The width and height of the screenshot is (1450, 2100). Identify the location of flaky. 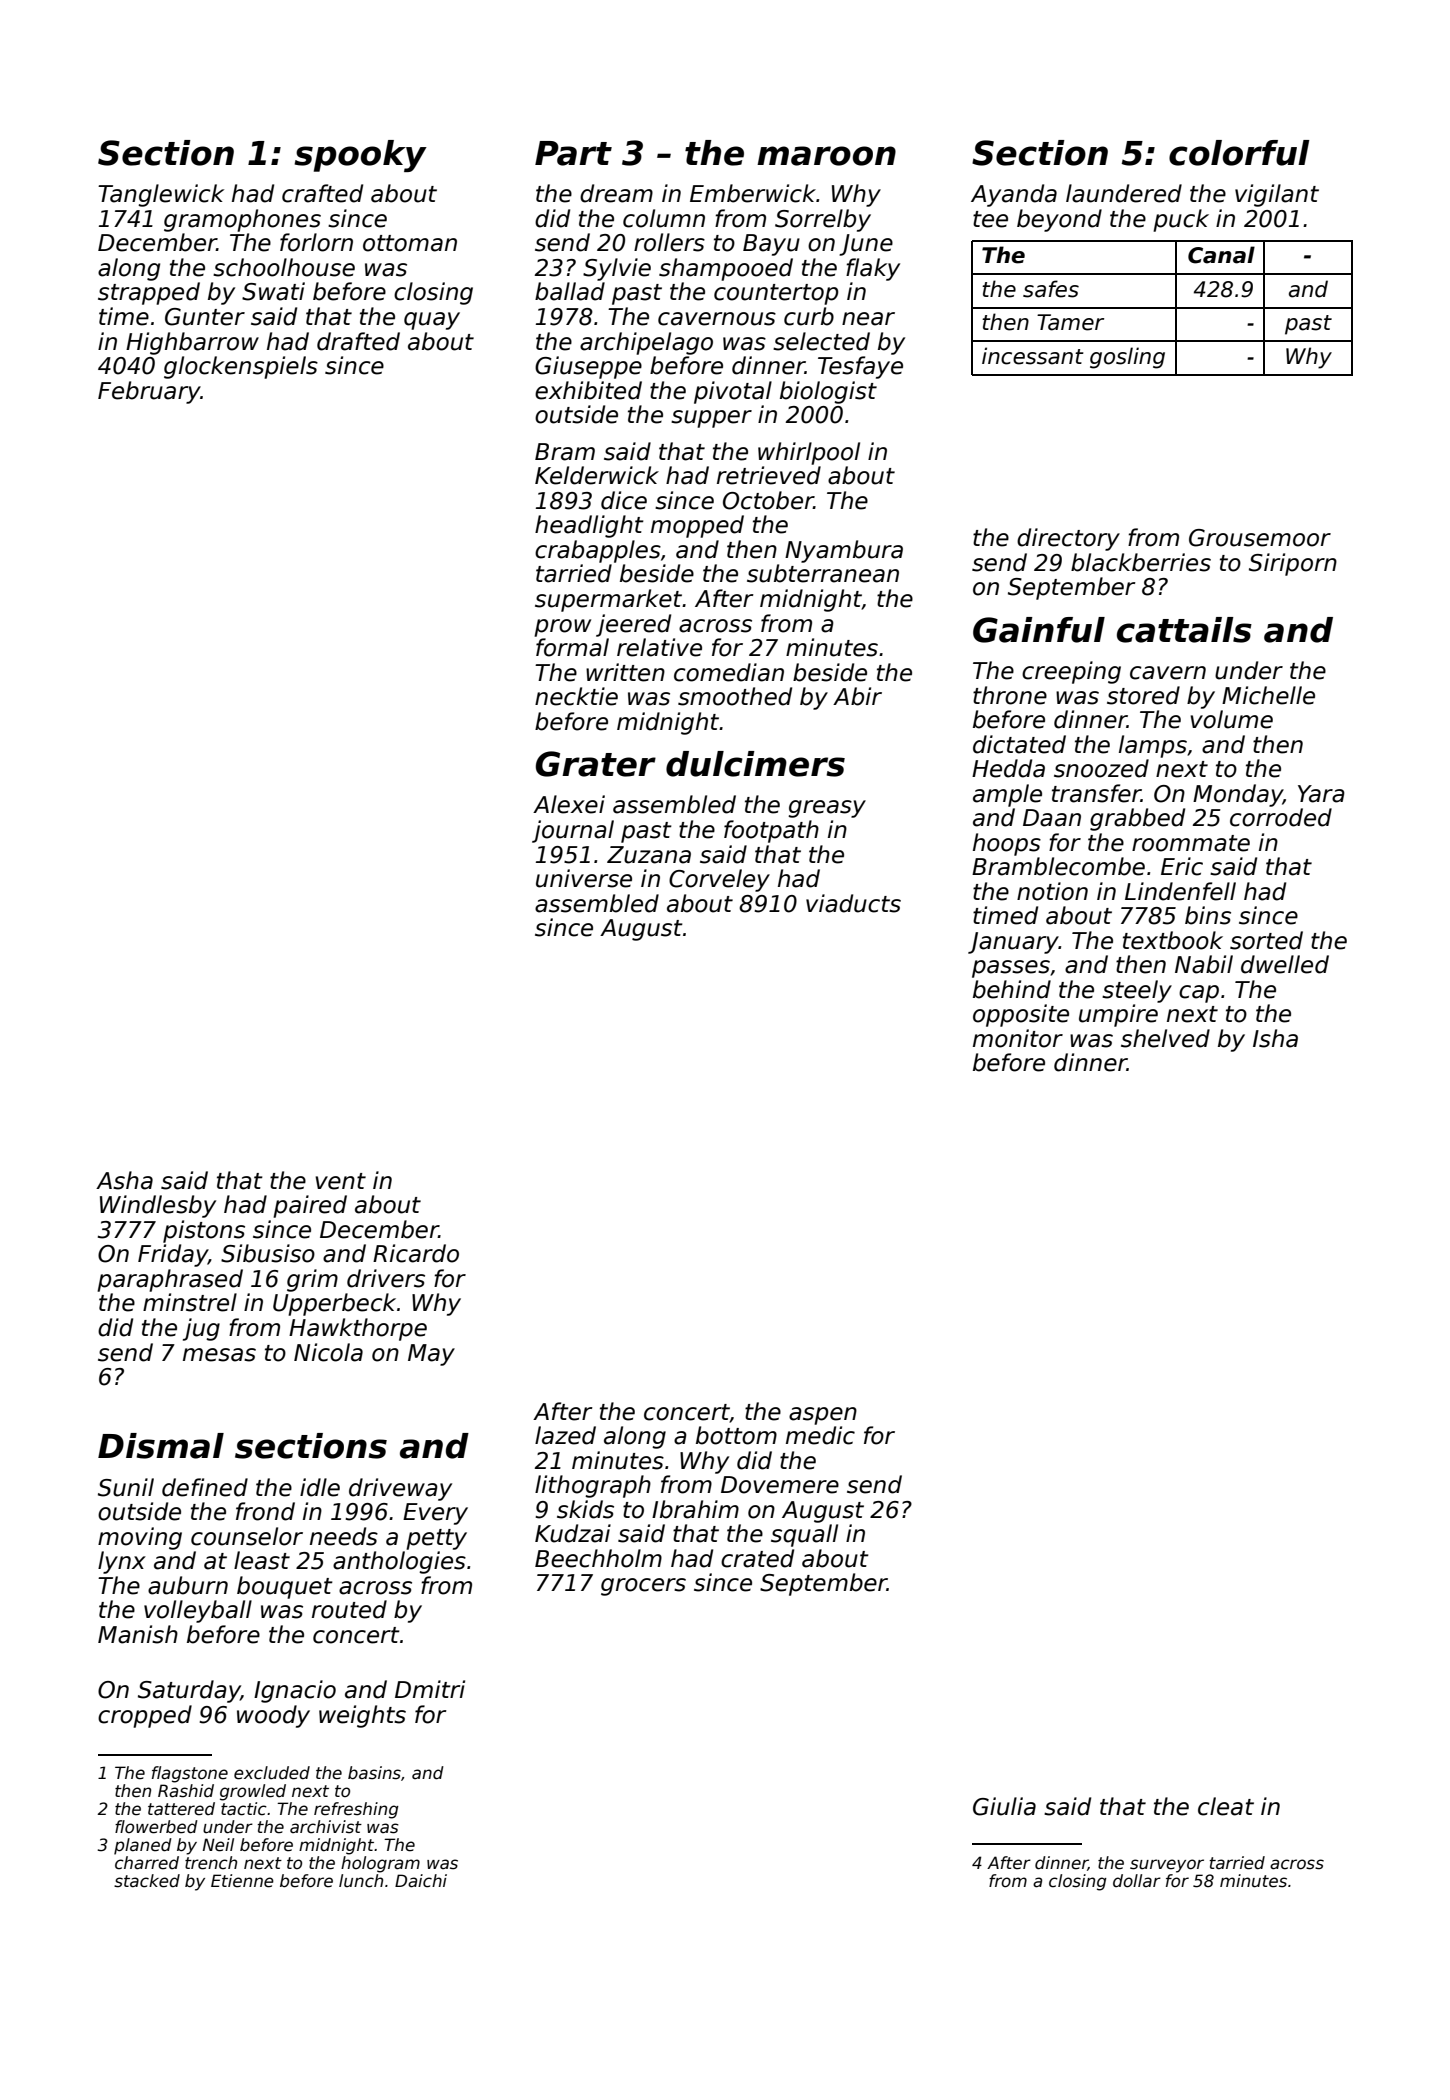
(873, 269).
